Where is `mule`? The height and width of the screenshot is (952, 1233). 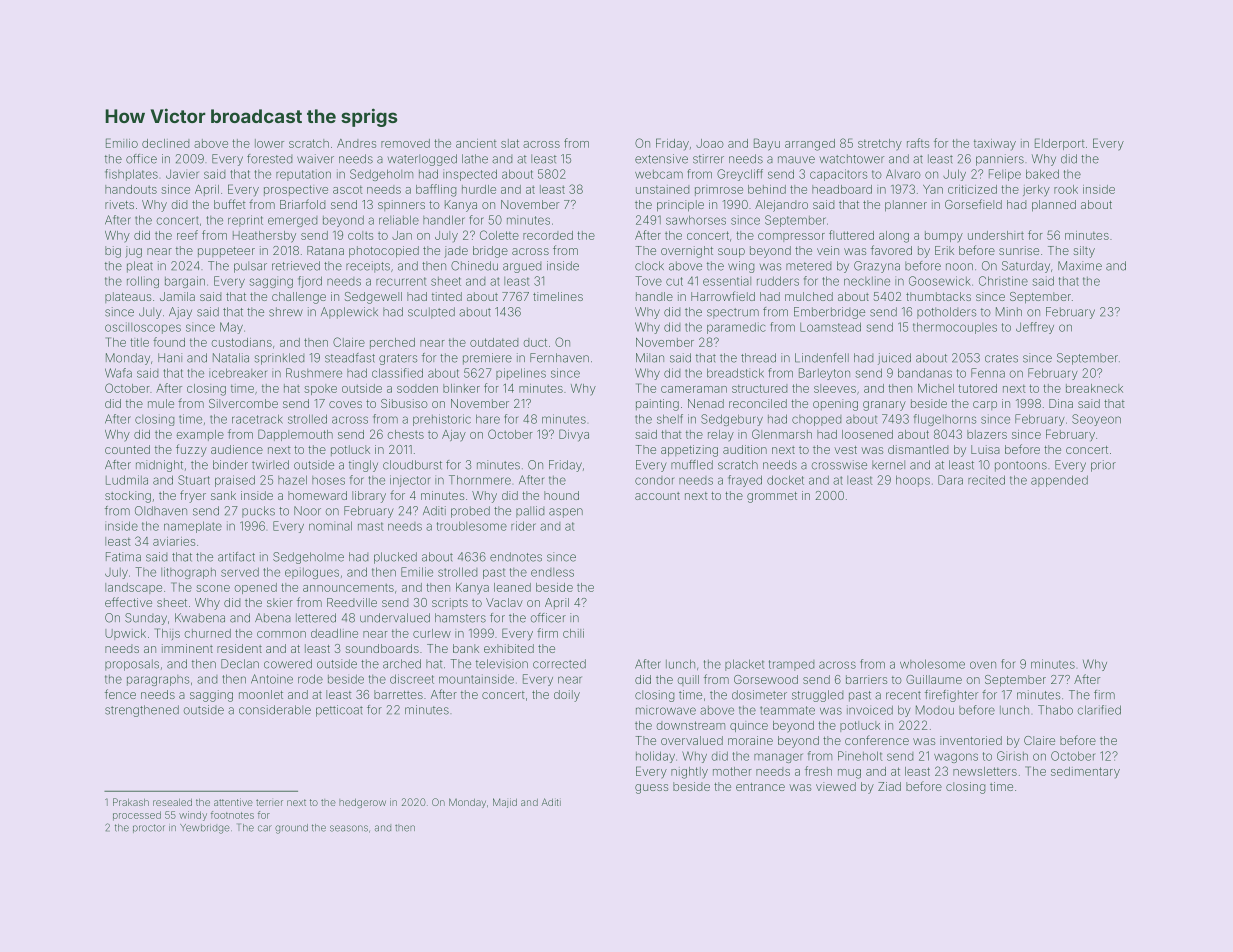
mule is located at coordinates (161, 403).
